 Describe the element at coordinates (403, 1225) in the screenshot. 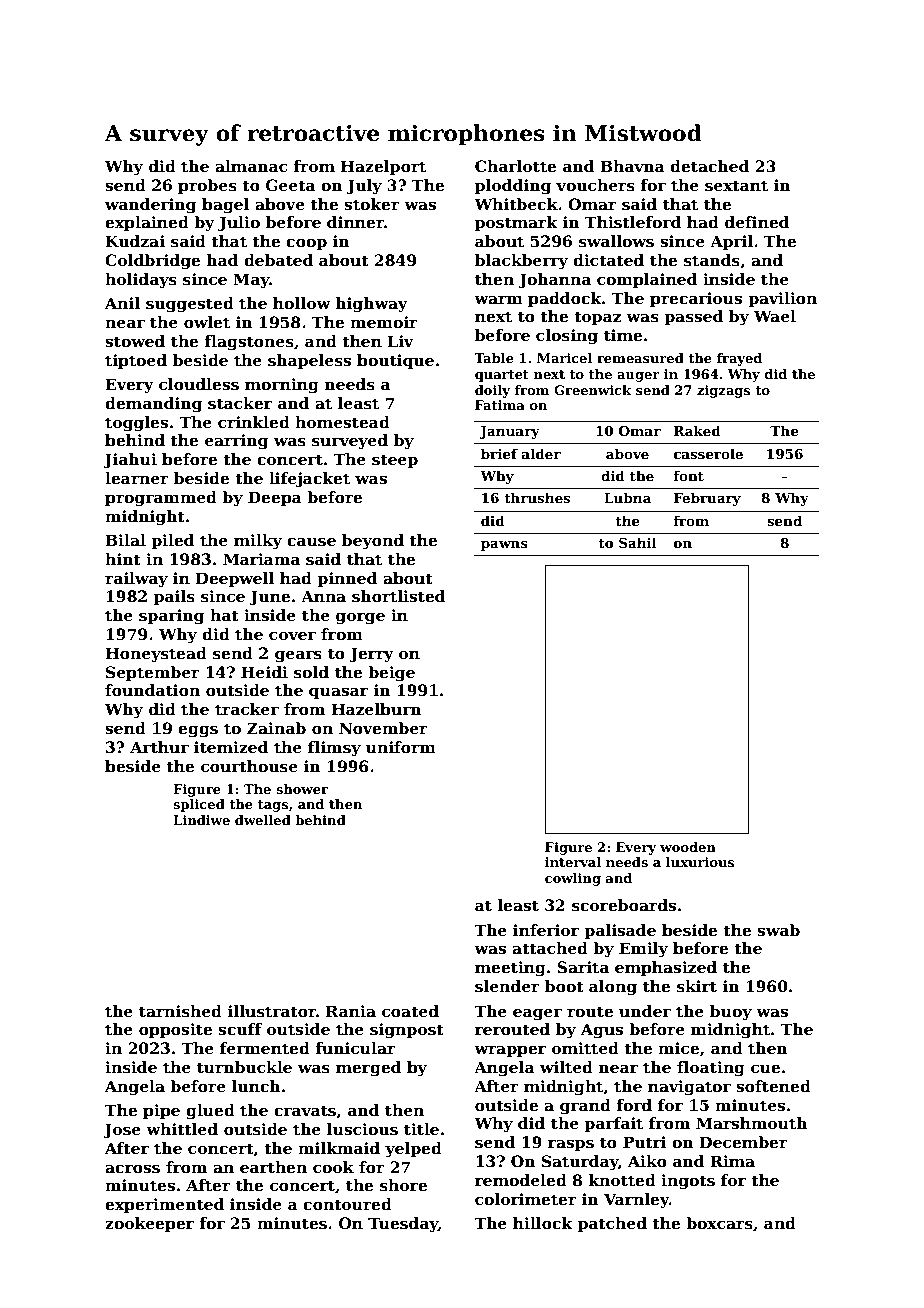

I see `Tuesday` at that location.
